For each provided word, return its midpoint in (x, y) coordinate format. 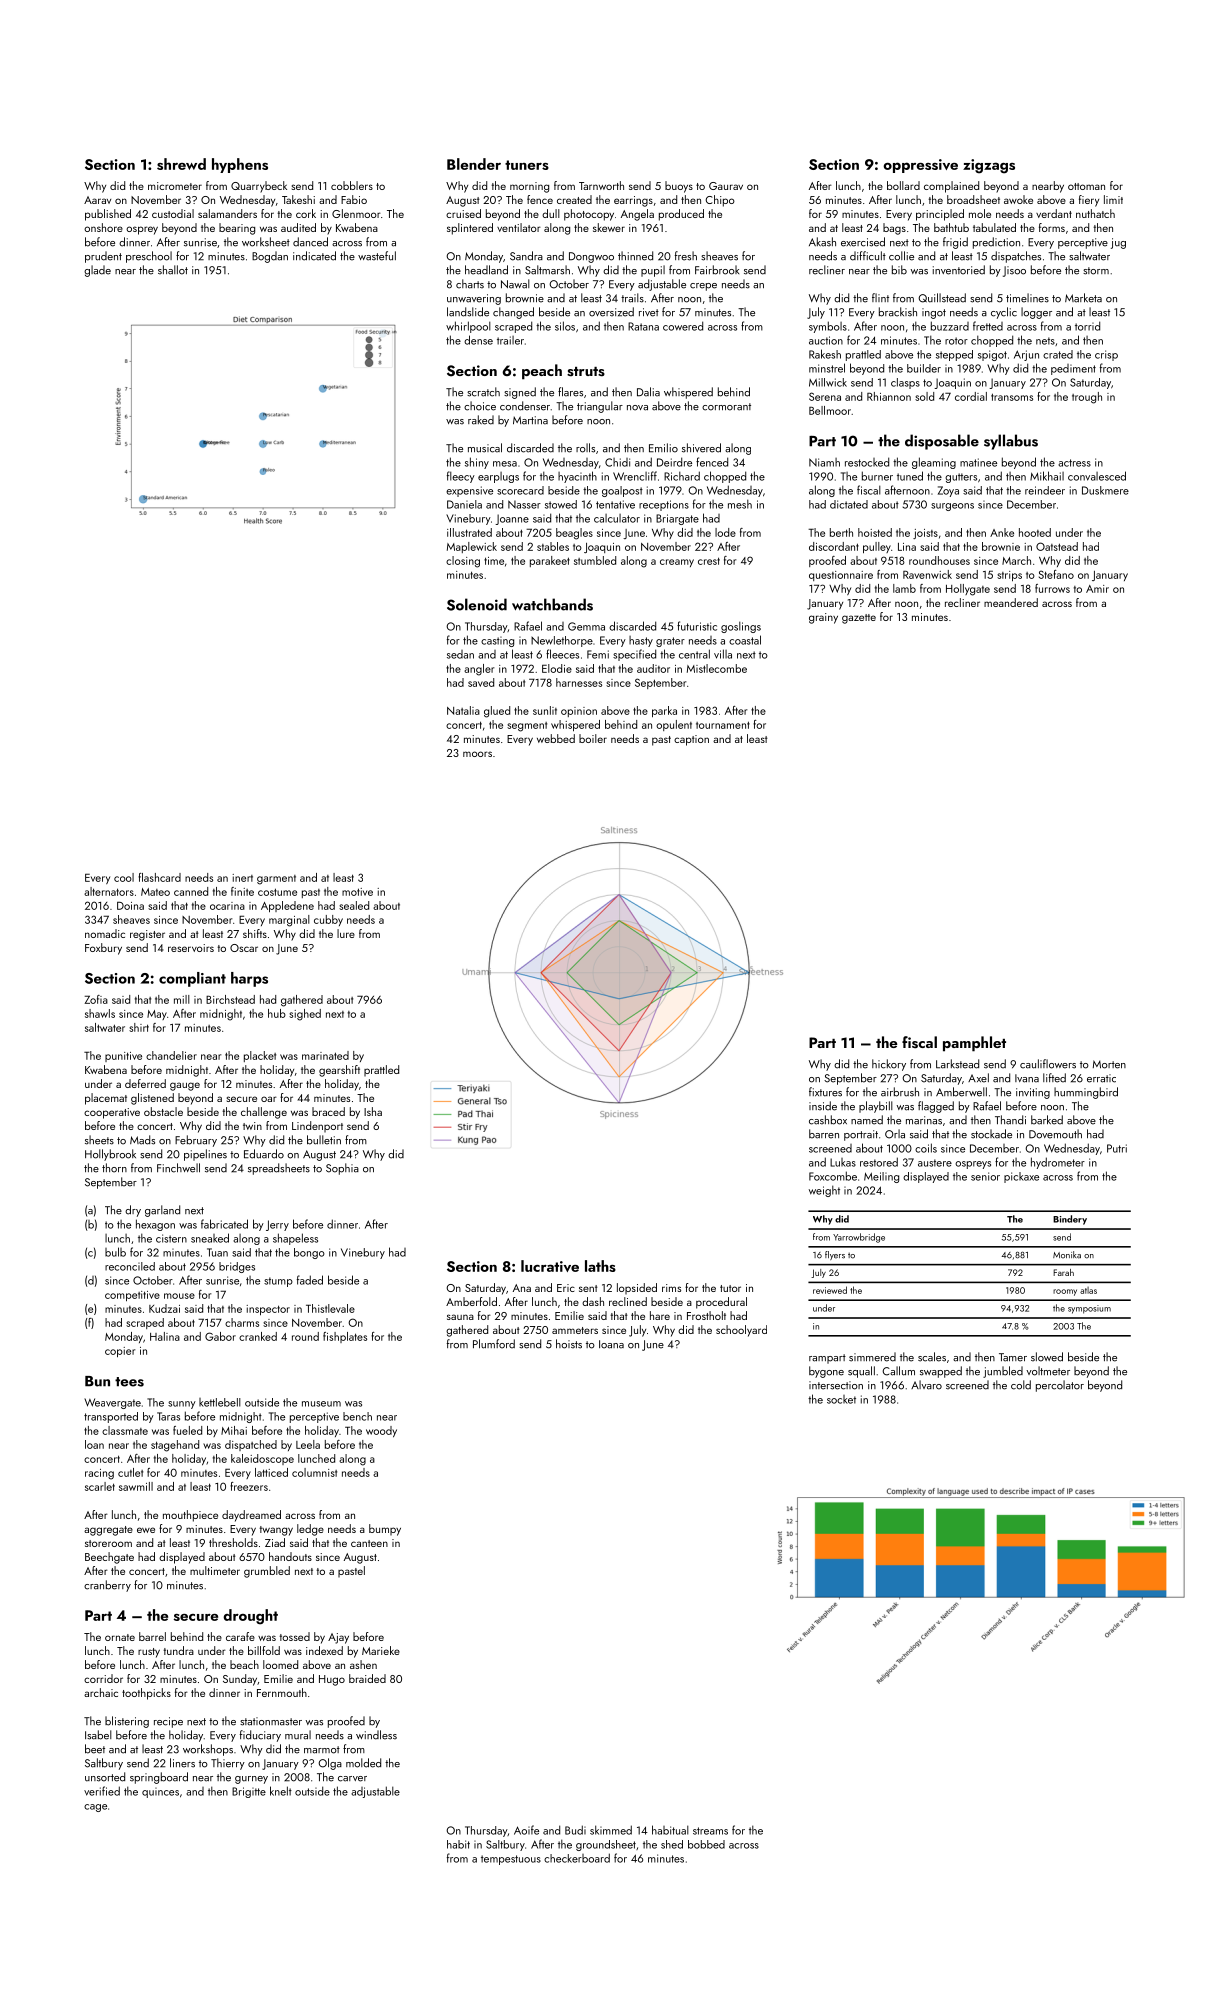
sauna (460, 1317)
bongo (309, 1253)
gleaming (934, 463)
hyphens (240, 165)
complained (951, 187)
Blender (474, 164)
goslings (741, 627)
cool (124, 877)
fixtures (825, 1092)
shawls (100, 1013)
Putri (1117, 1148)
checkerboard (577, 1858)
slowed (1047, 1357)
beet (95, 1749)
